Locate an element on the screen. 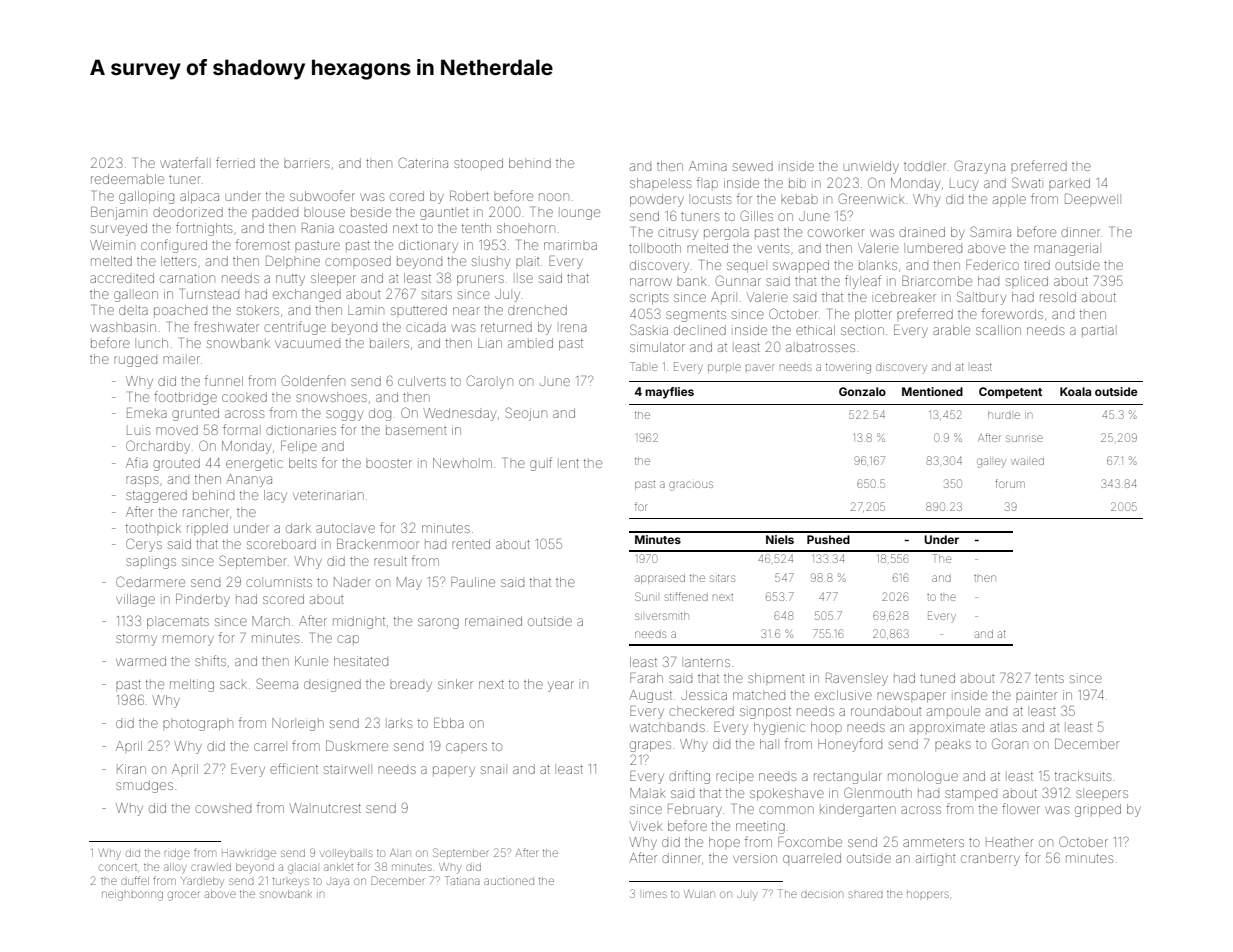 The height and width of the screenshot is (952, 1233). Duskmere is located at coordinates (357, 746).
